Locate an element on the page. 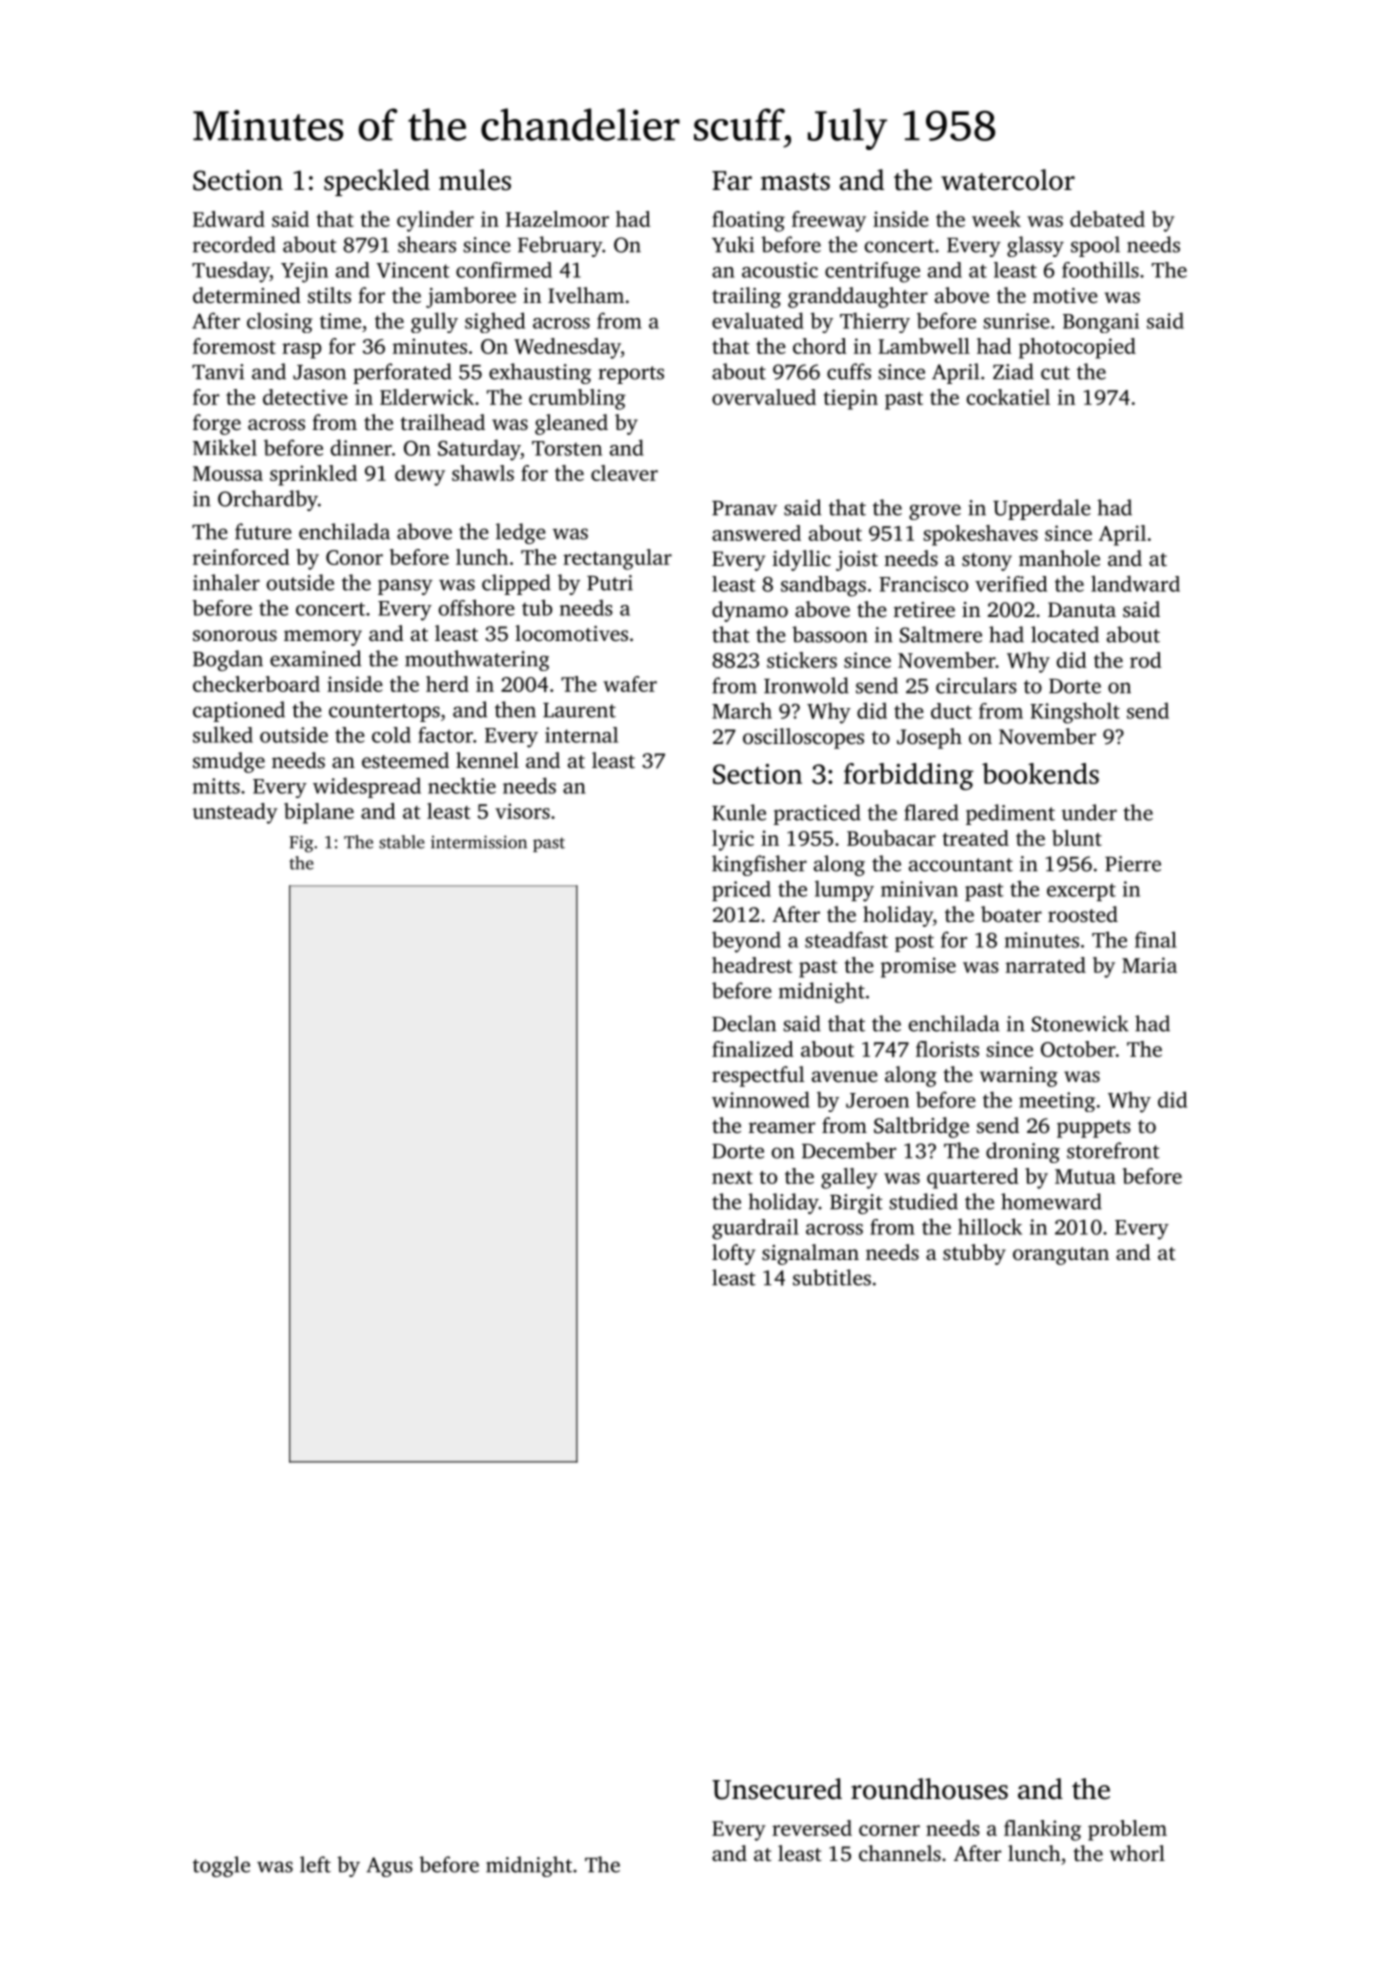  stubby is located at coordinates (974, 1254).
